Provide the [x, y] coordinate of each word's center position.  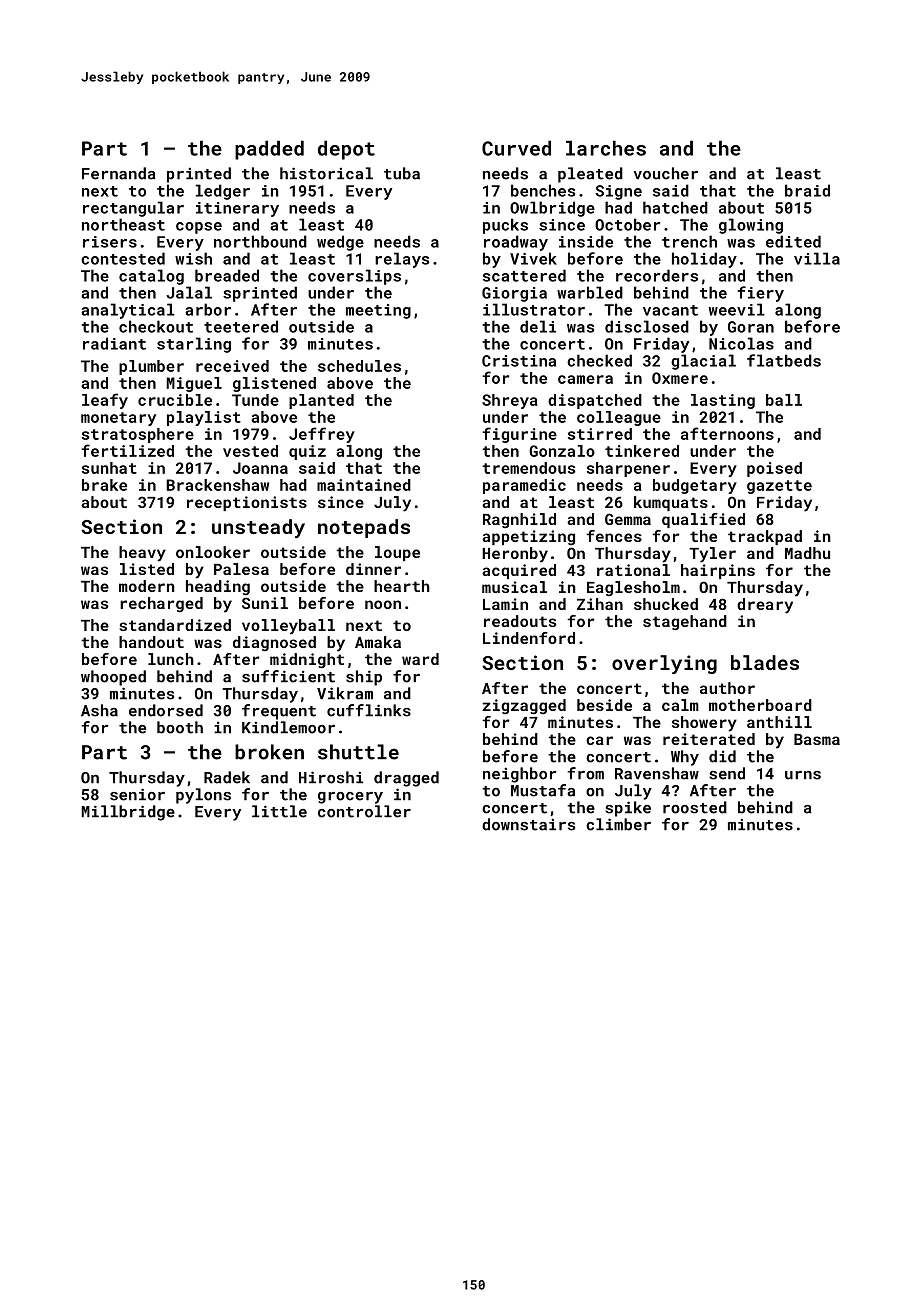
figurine [519, 435]
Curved [516, 148]
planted [321, 401]
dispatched [595, 401]
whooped [113, 678]
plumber [151, 367]
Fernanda [119, 173]
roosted [695, 807]
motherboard [760, 705]
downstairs [528, 824]
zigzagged [524, 707]
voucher [666, 173]
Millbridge [128, 813]
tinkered [642, 451]
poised [774, 469]
